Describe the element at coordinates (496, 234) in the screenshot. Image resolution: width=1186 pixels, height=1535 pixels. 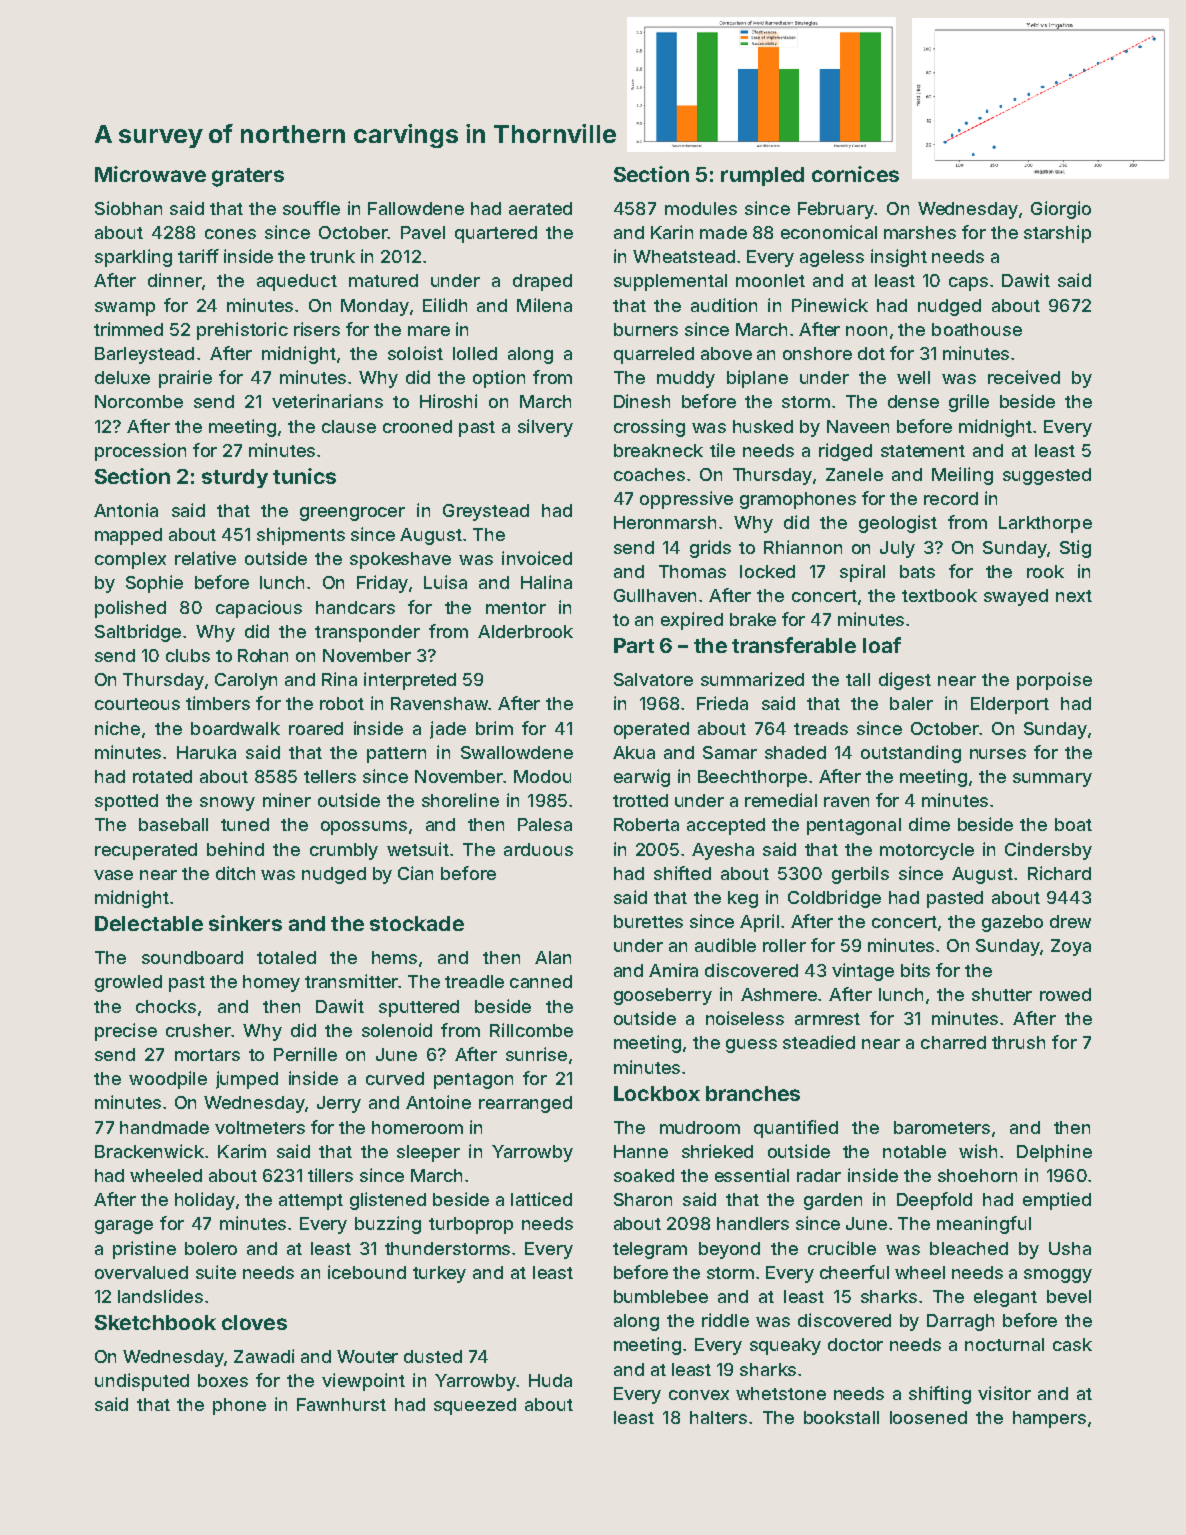
I see `quartered` at that location.
